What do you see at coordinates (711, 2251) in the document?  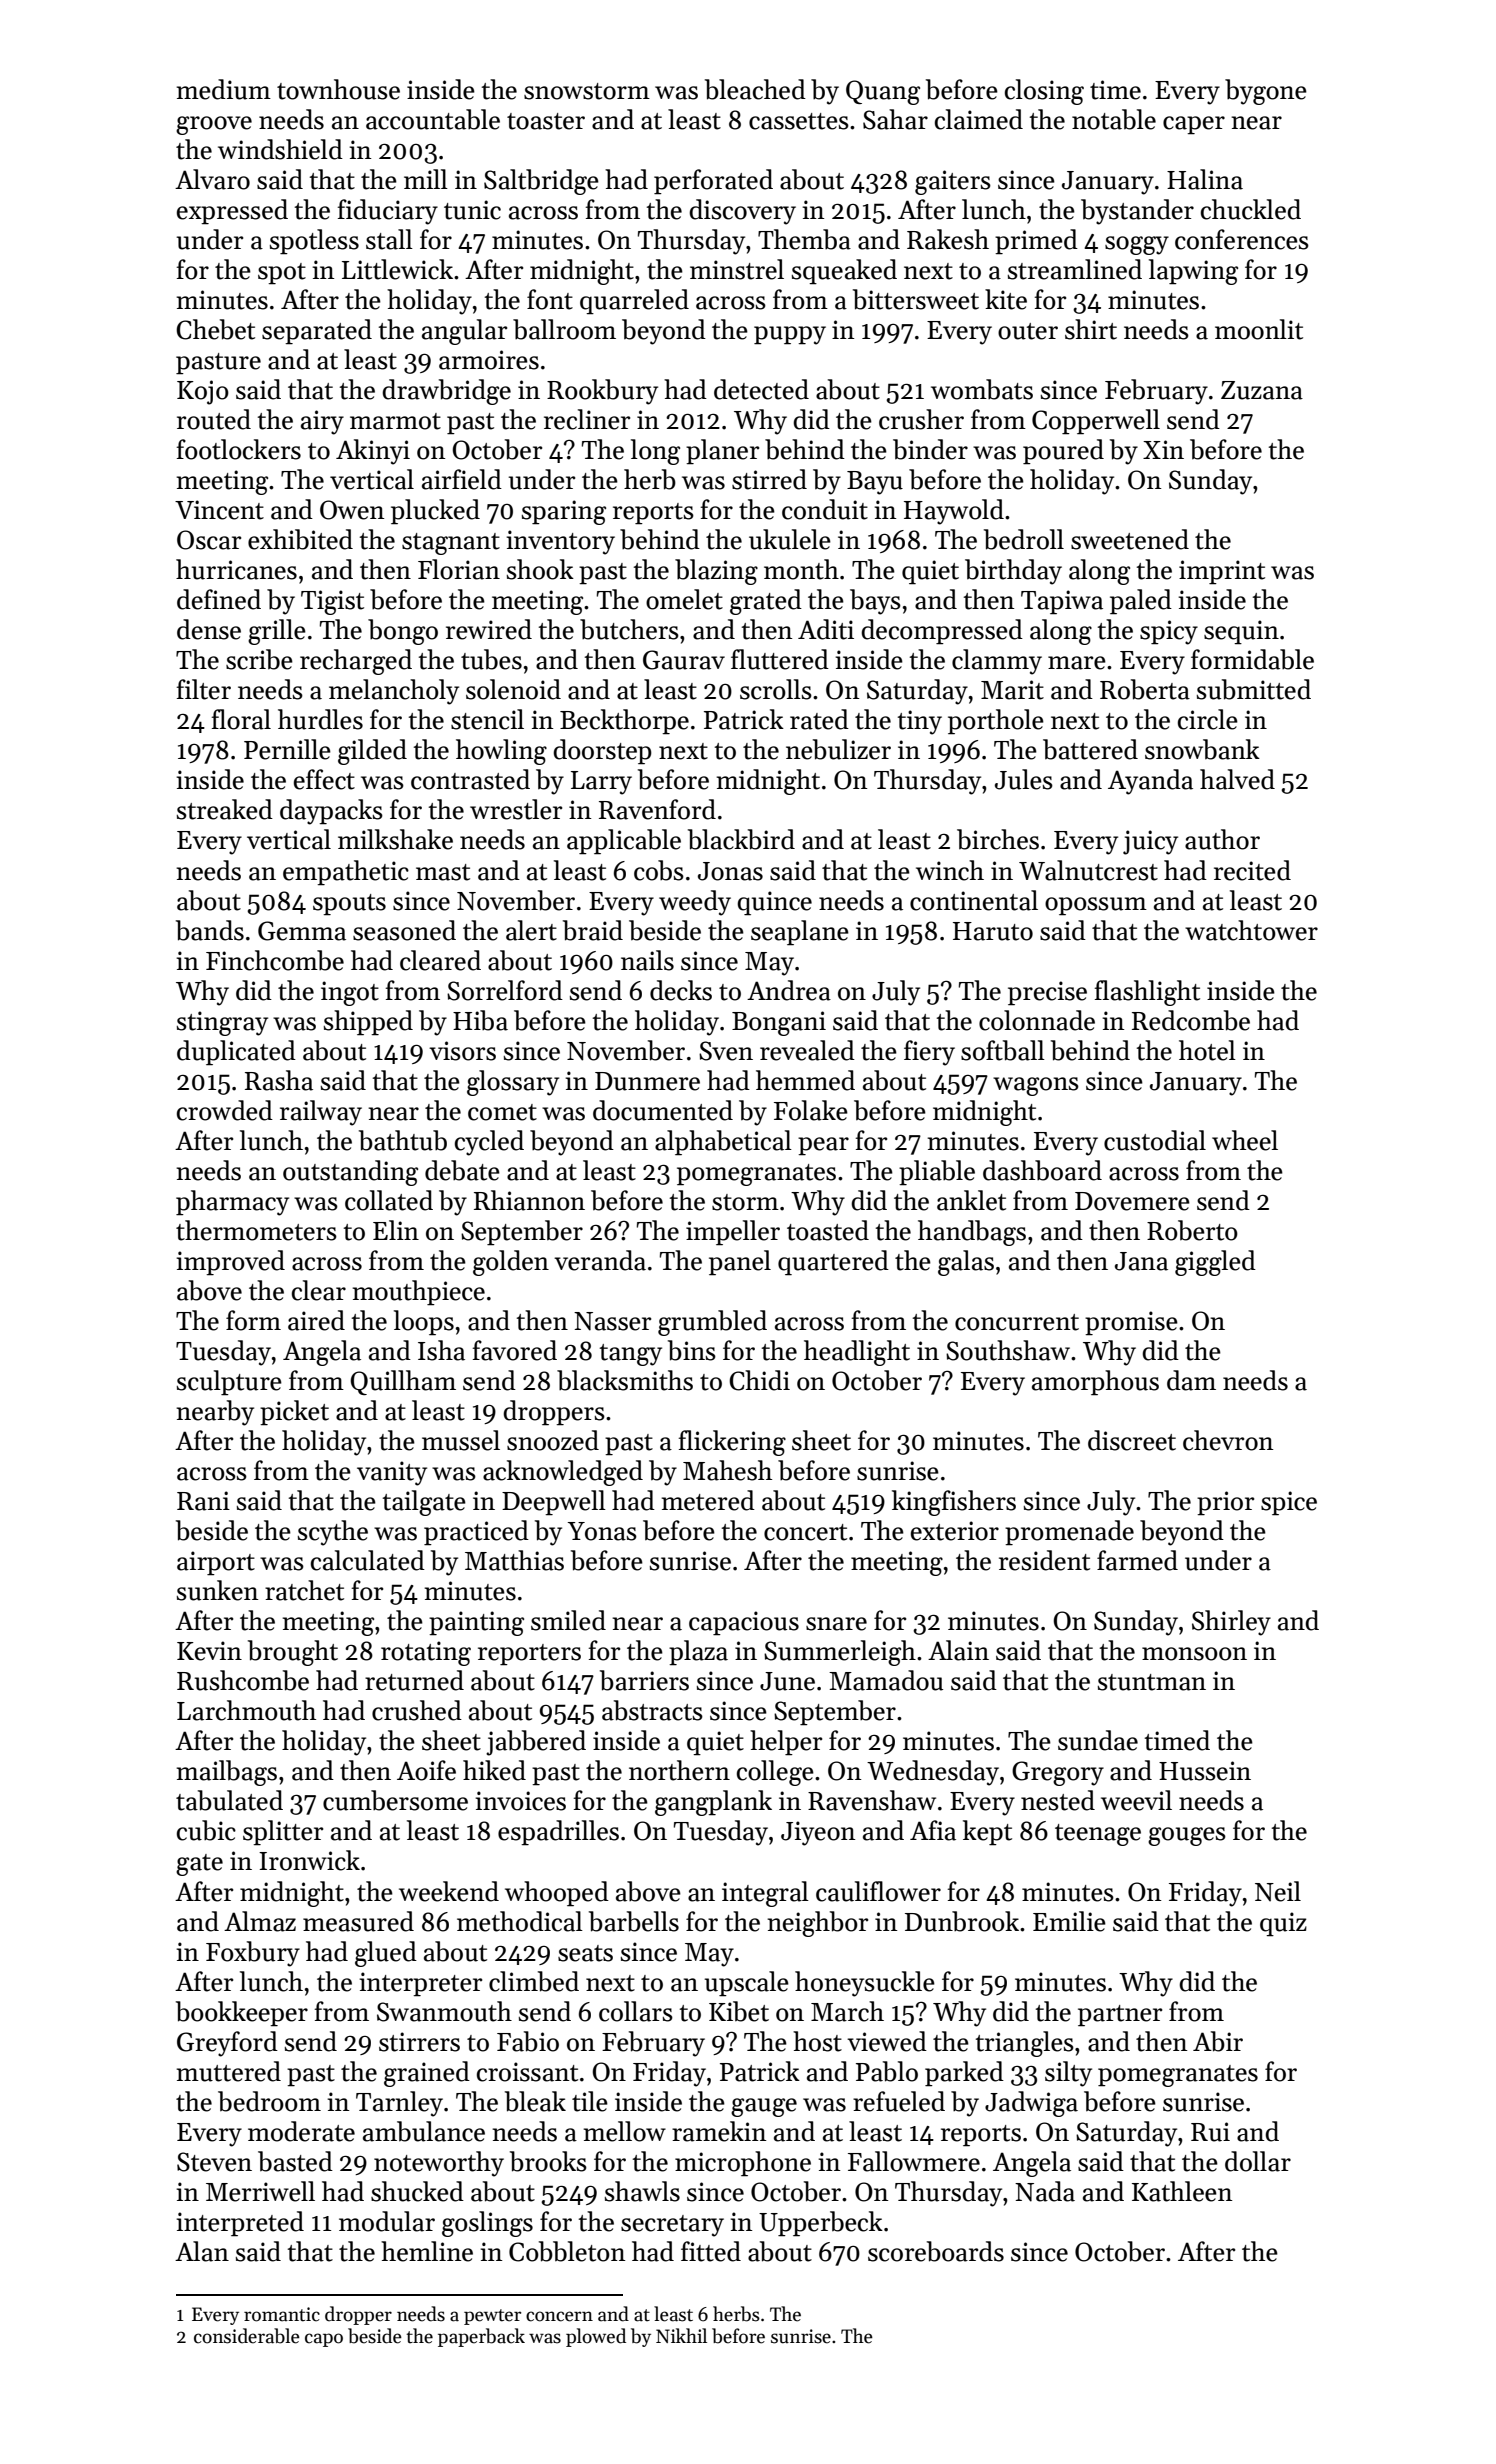 I see `fitted` at bounding box center [711, 2251].
